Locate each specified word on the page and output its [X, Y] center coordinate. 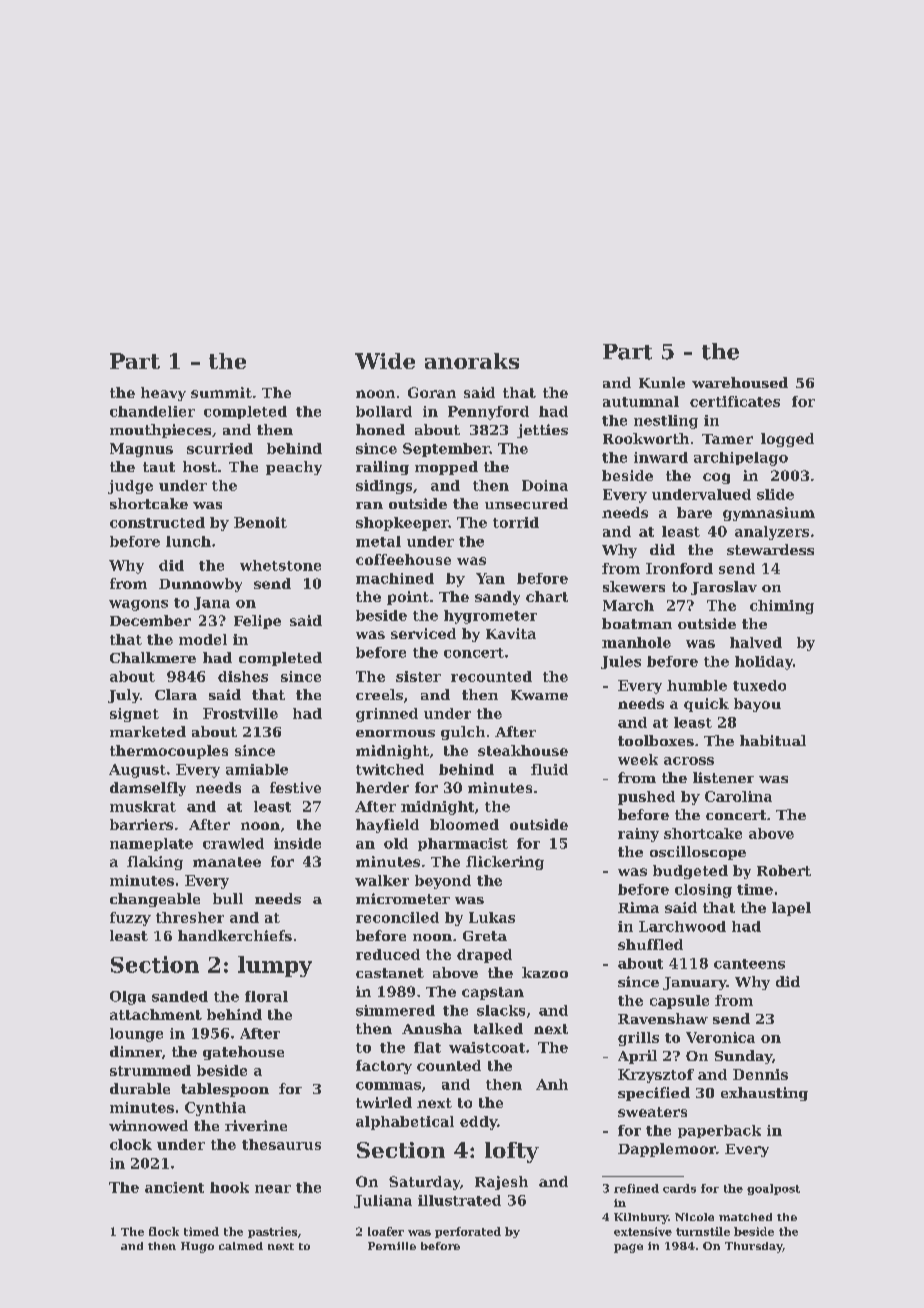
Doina [545, 485]
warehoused [740, 382]
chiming [782, 607]
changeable [155, 900]
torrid [516, 522]
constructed [157, 522]
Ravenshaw [663, 1018]
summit [221, 392]
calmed [241, 1246]
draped [484, 956]
